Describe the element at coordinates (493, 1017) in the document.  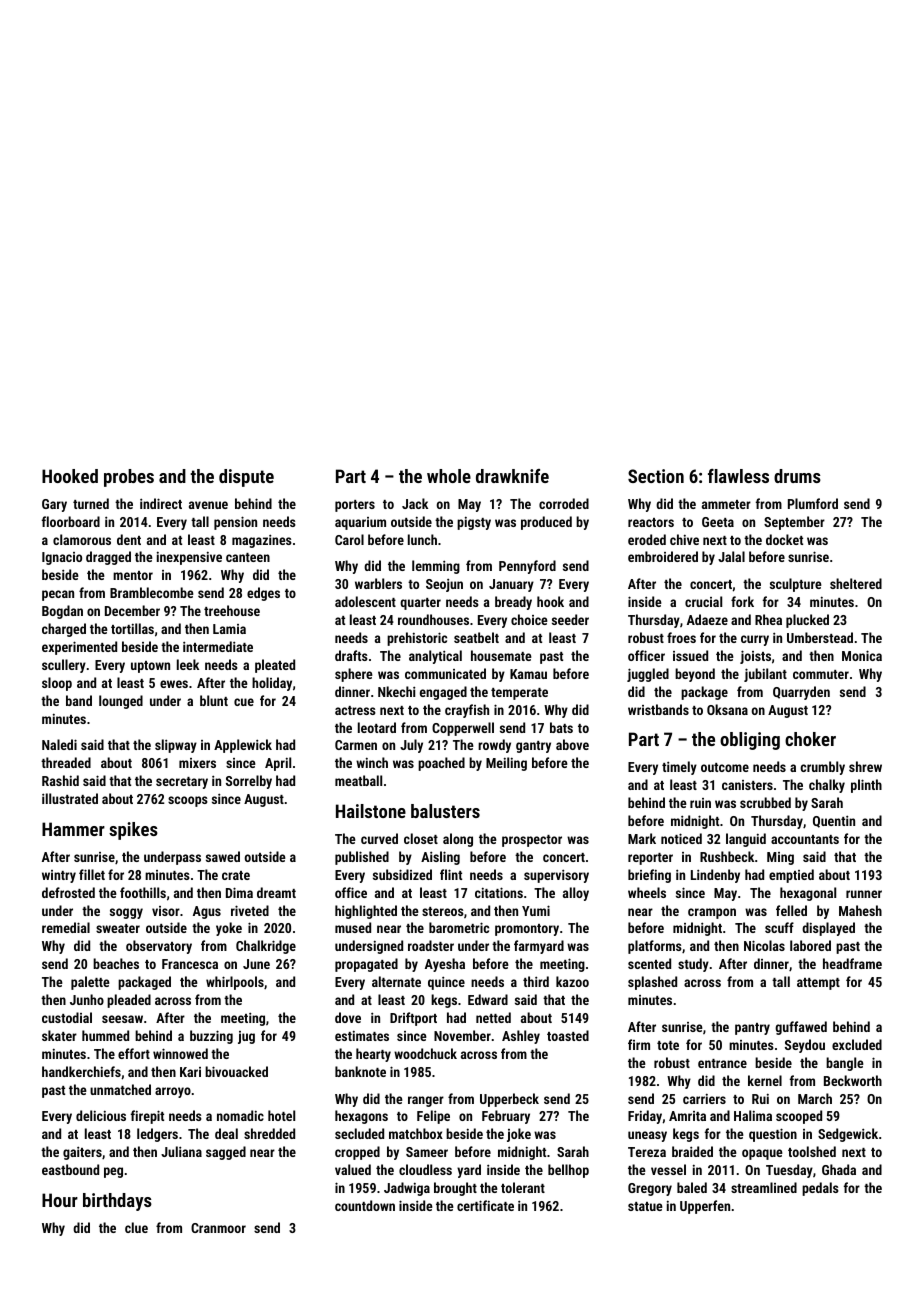
I see `netted` at that location.
